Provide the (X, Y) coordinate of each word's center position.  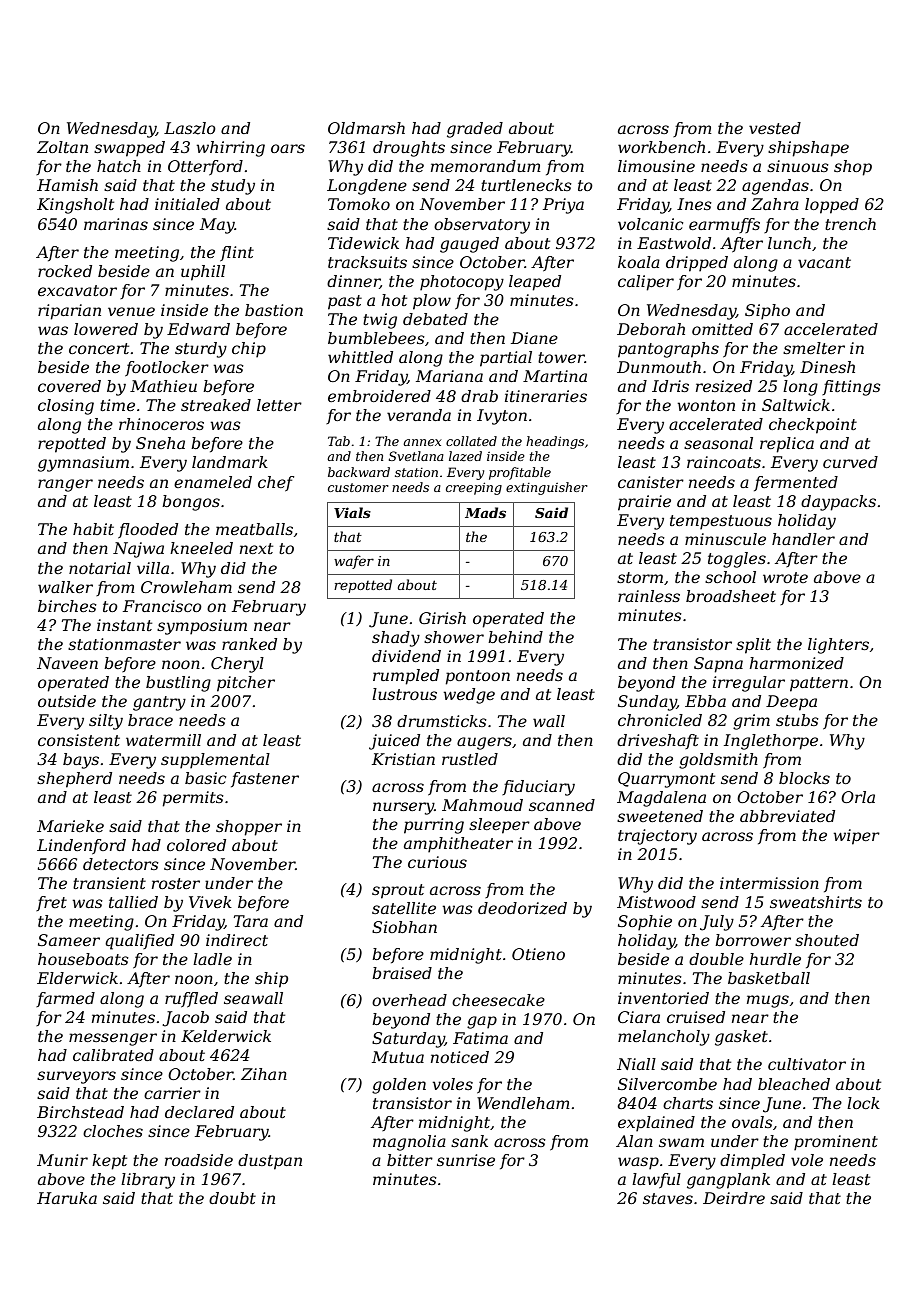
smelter (814, 348)
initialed (187, 204)
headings (555, 442)
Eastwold (674, 243)
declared (199, 1112)
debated (435, 319)
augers (484, 743)
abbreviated (787, 816)
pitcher (246, 684)
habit (93, 529)
